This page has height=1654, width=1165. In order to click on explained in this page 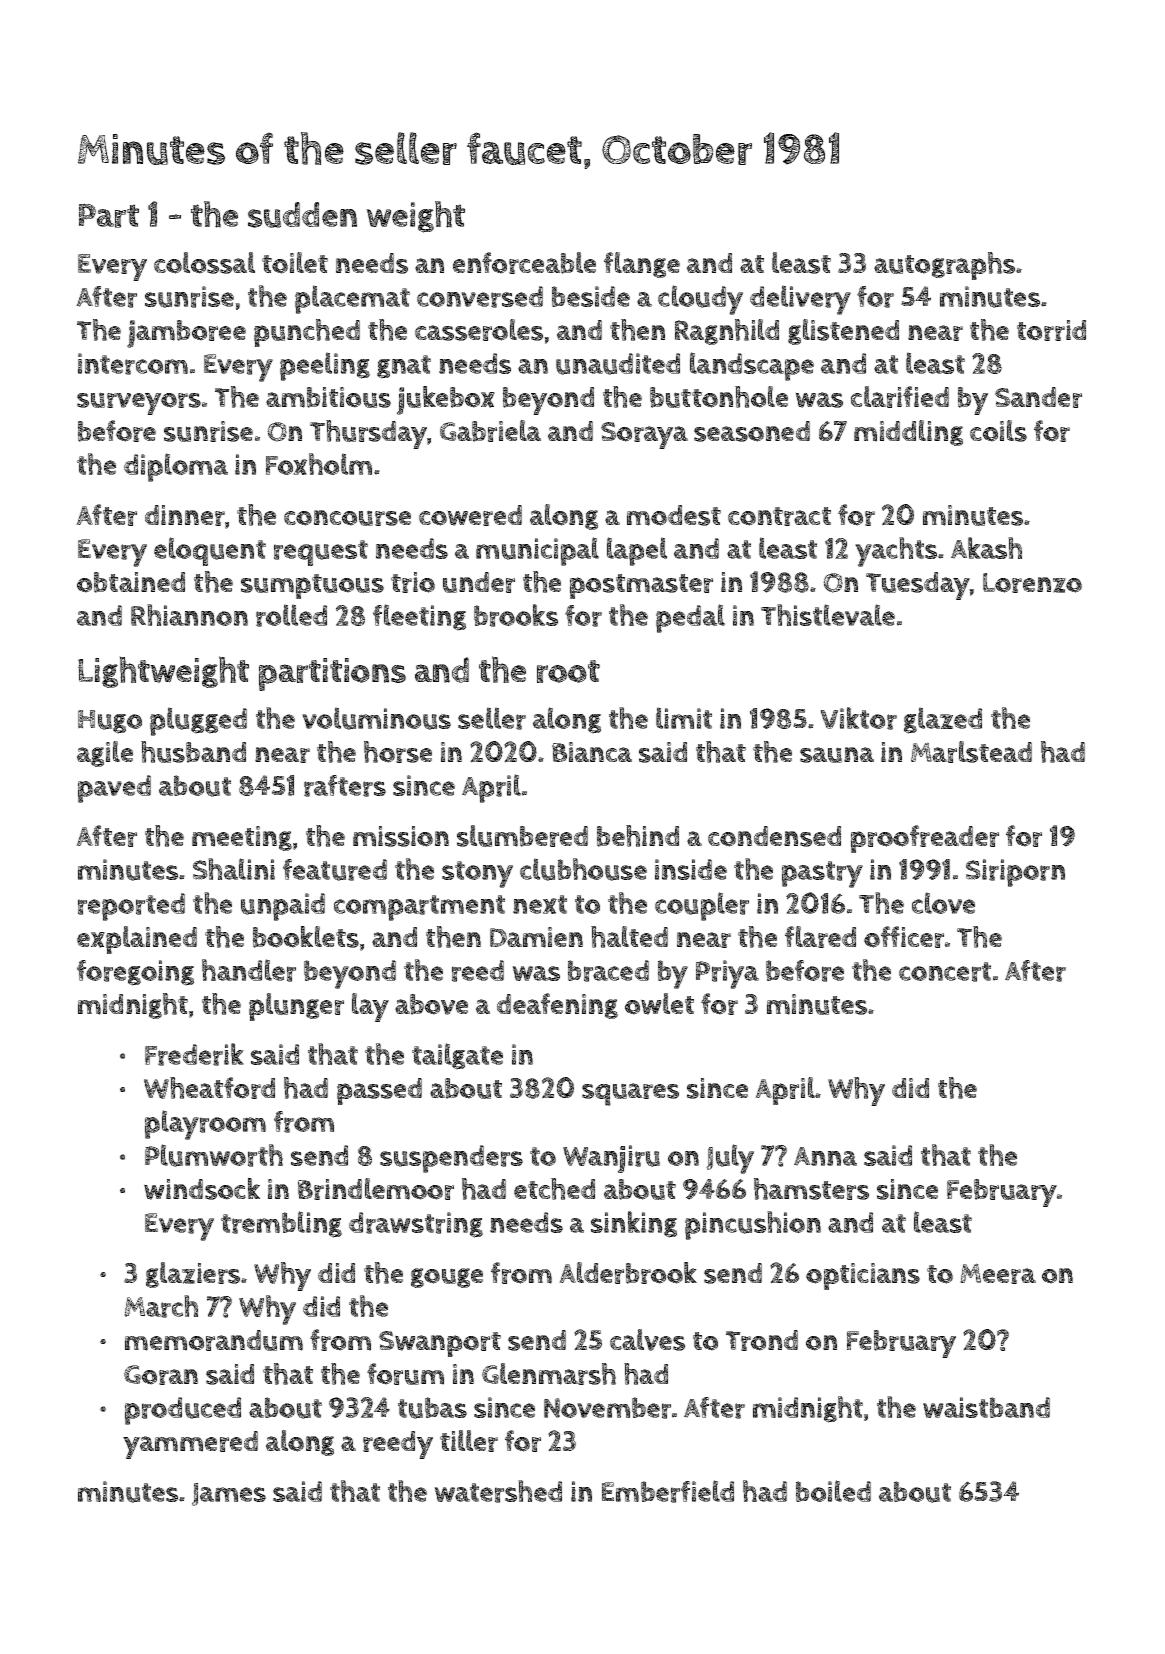, I will do `click(137, 940)`.
